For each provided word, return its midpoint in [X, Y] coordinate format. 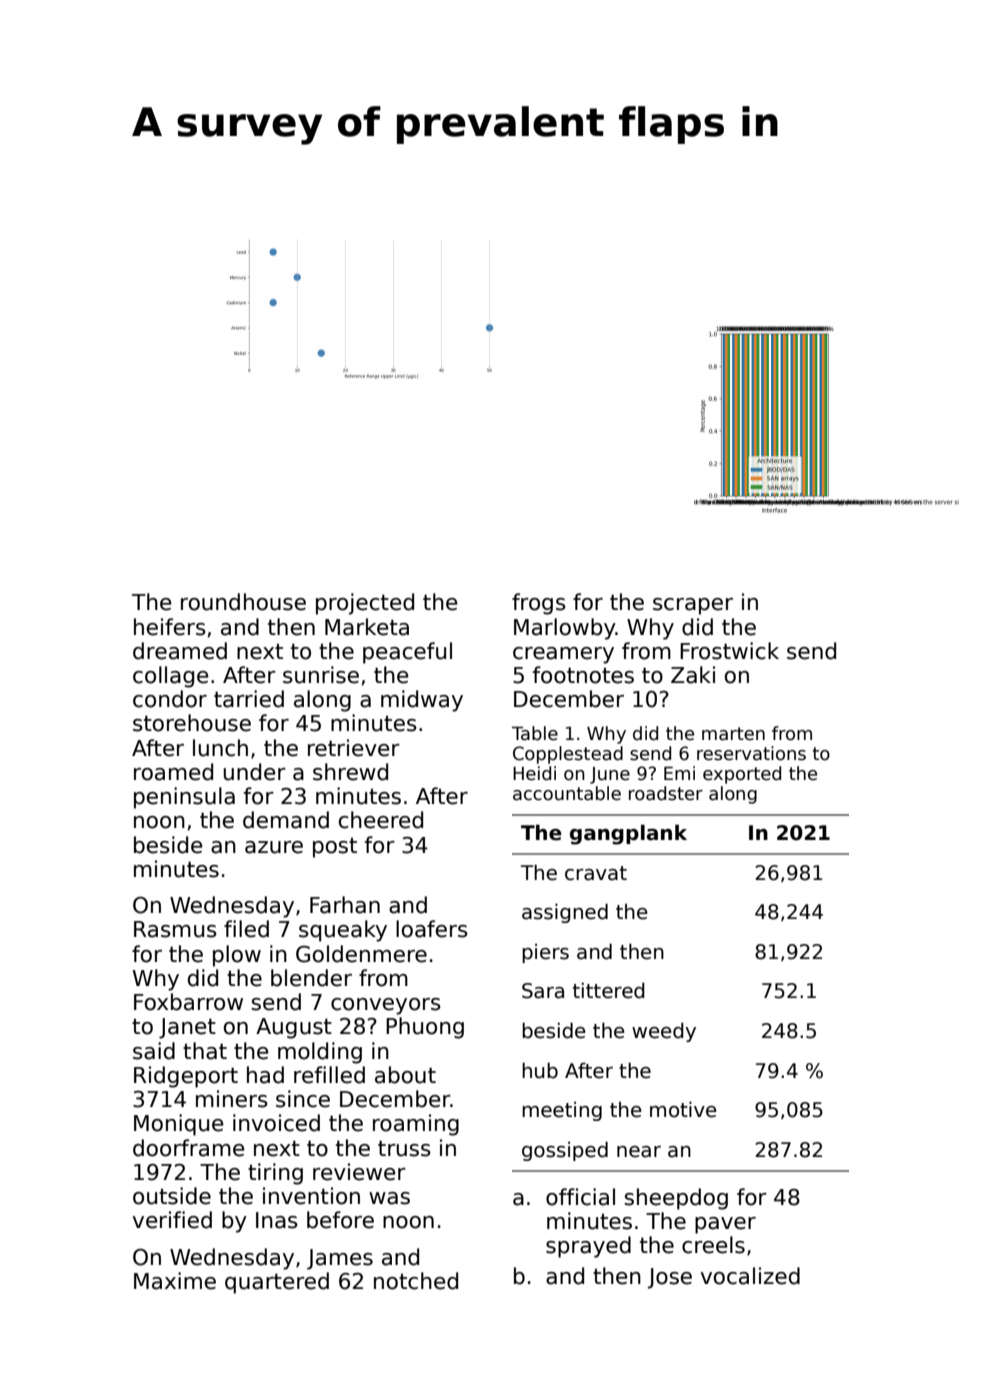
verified [172, 1220]
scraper [693, 606]
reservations [751, 753]
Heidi [534, 773]
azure [274, 847]
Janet [187, 1028]
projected [365, 604]
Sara [543, 991]
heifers [170, 627]
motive [683, 1109]
